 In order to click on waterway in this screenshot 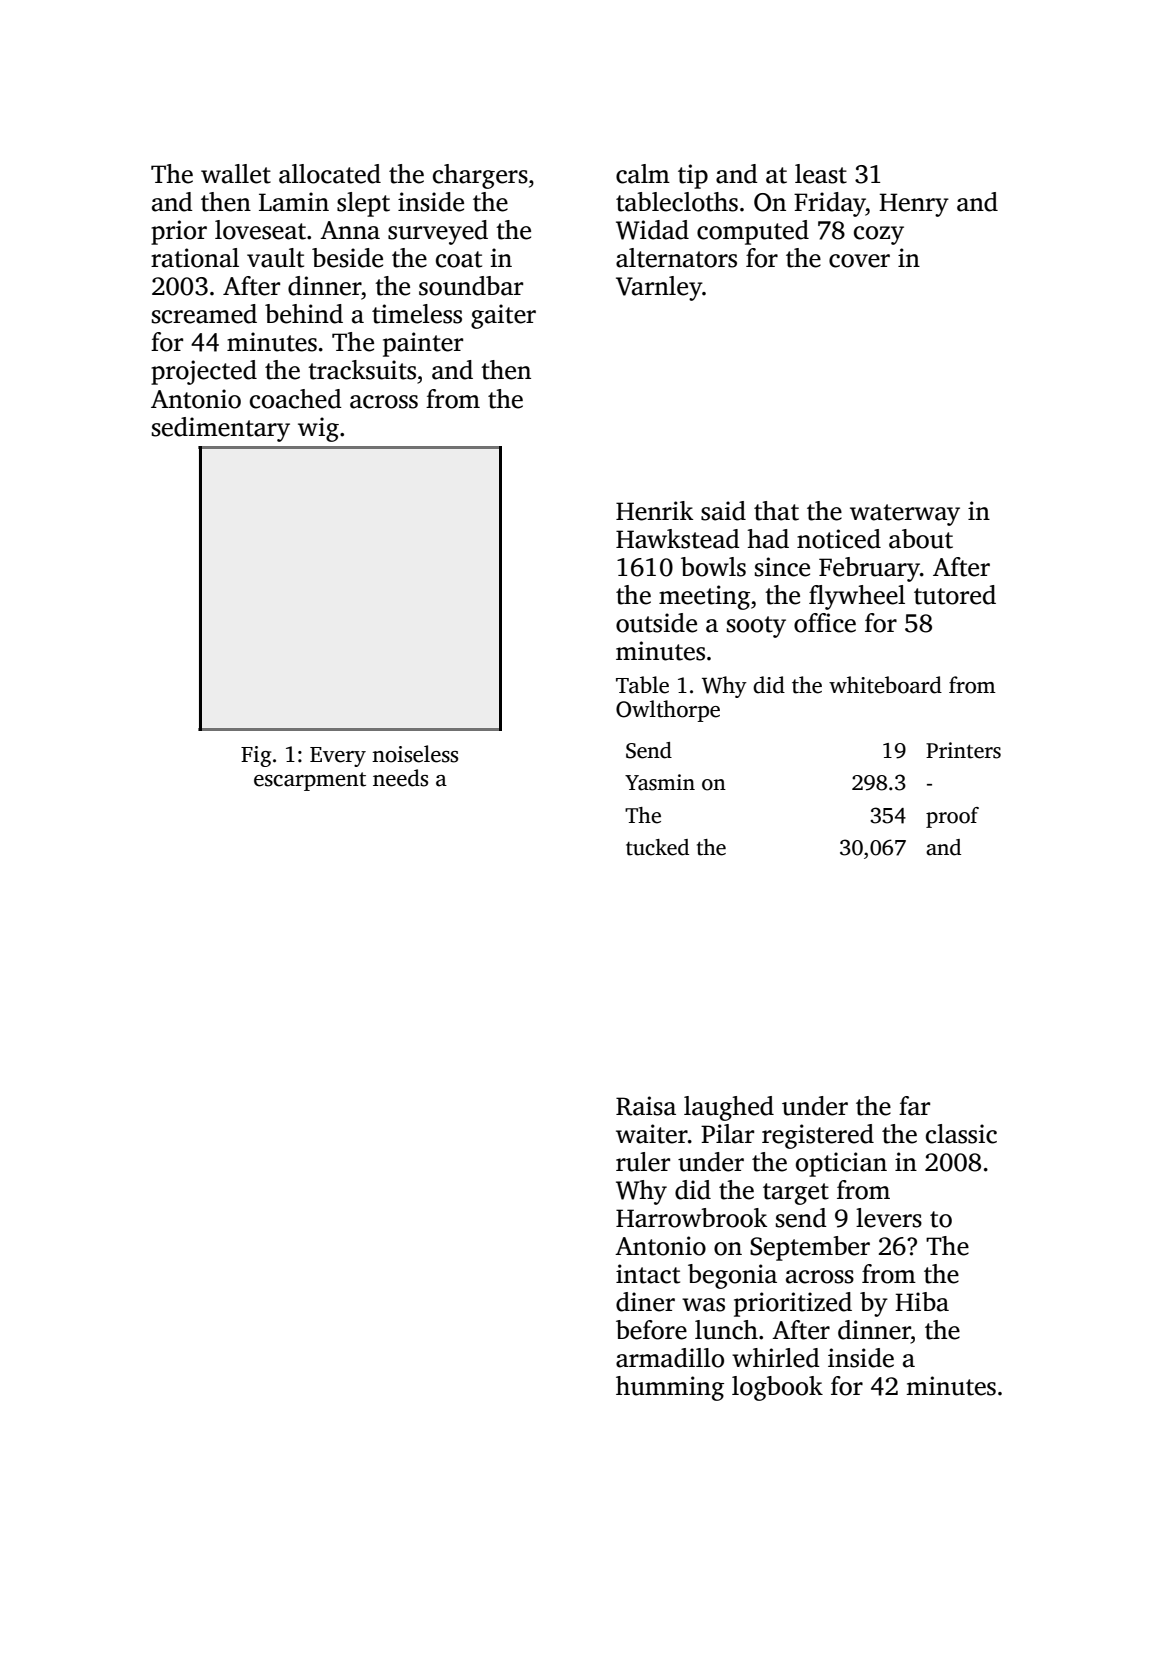, I will do `click(905, 515)`.
